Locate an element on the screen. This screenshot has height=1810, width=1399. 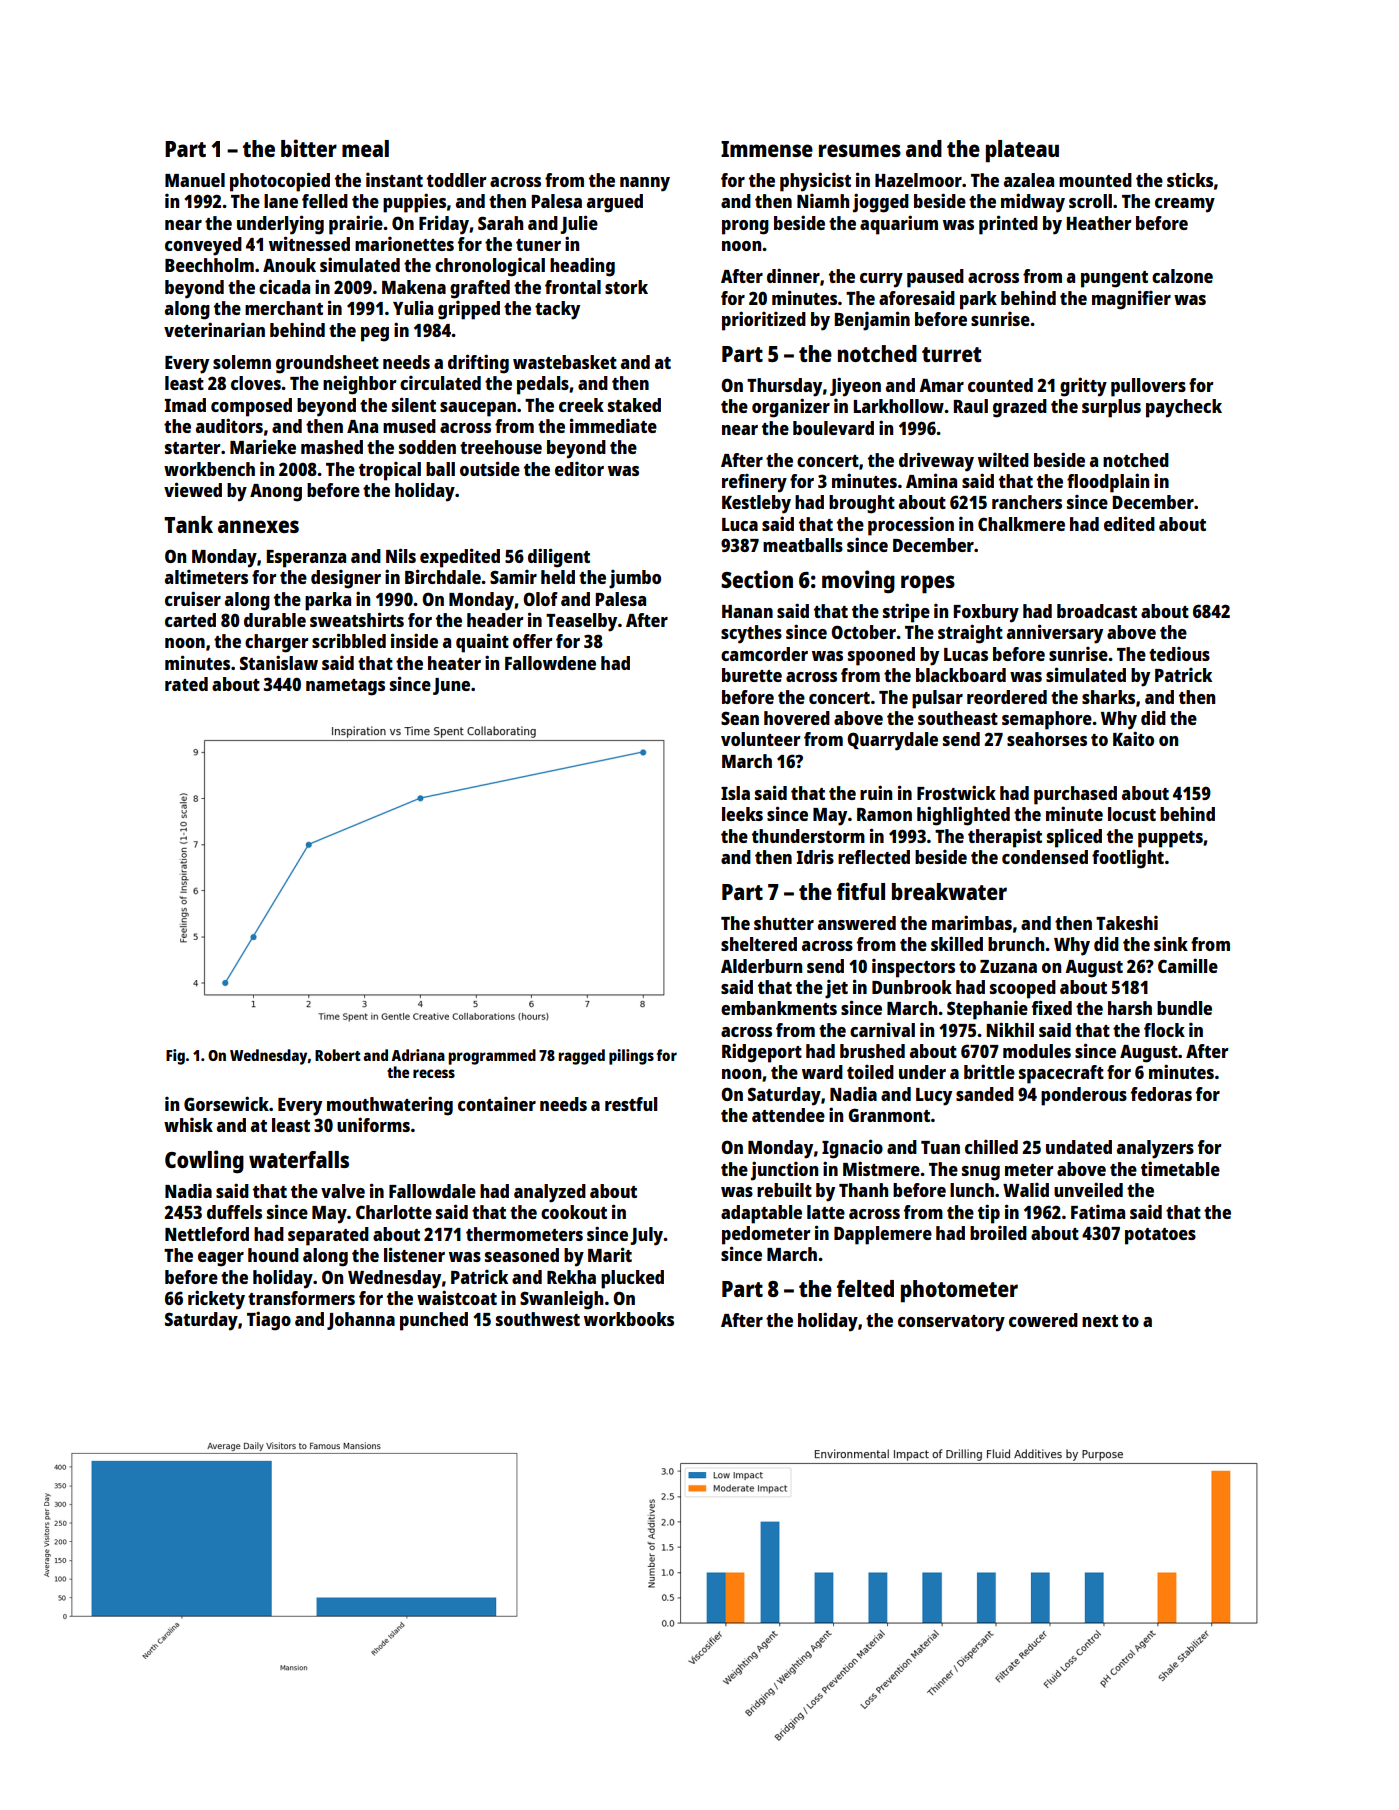
junction is located at coordinates (784, 1171).
